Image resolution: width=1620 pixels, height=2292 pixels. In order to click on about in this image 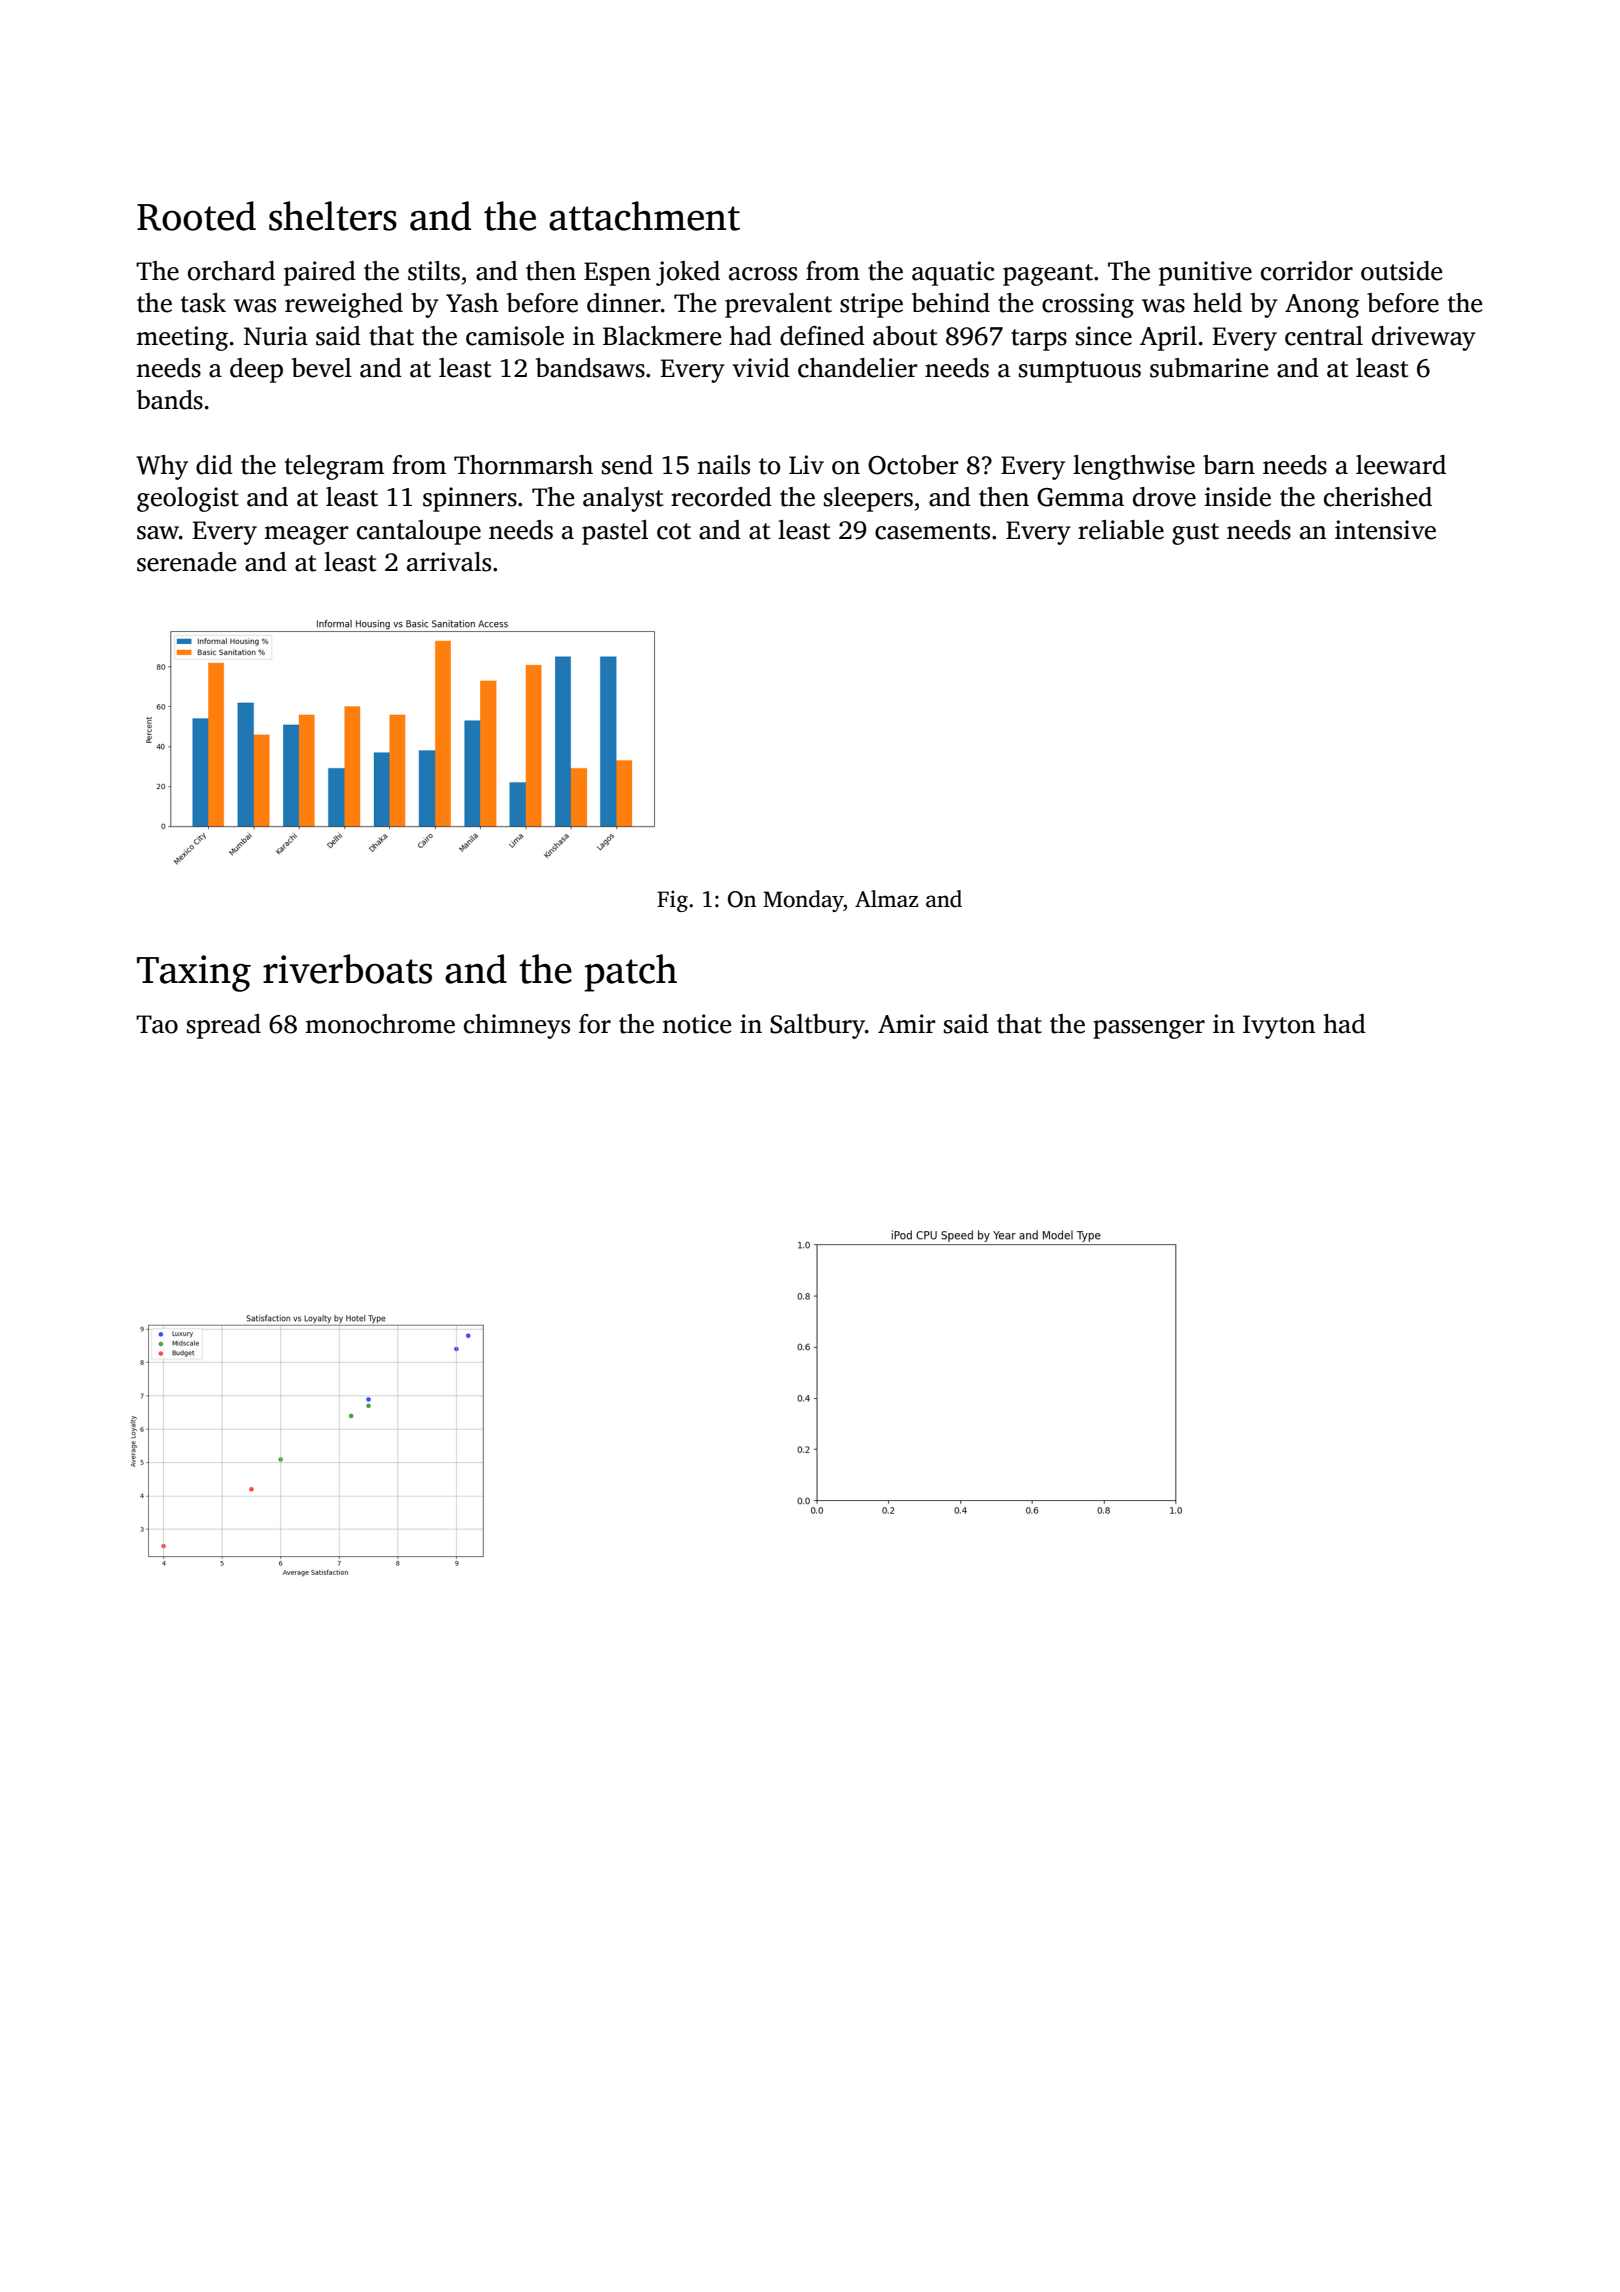, I will do `click(905, 336)`.
